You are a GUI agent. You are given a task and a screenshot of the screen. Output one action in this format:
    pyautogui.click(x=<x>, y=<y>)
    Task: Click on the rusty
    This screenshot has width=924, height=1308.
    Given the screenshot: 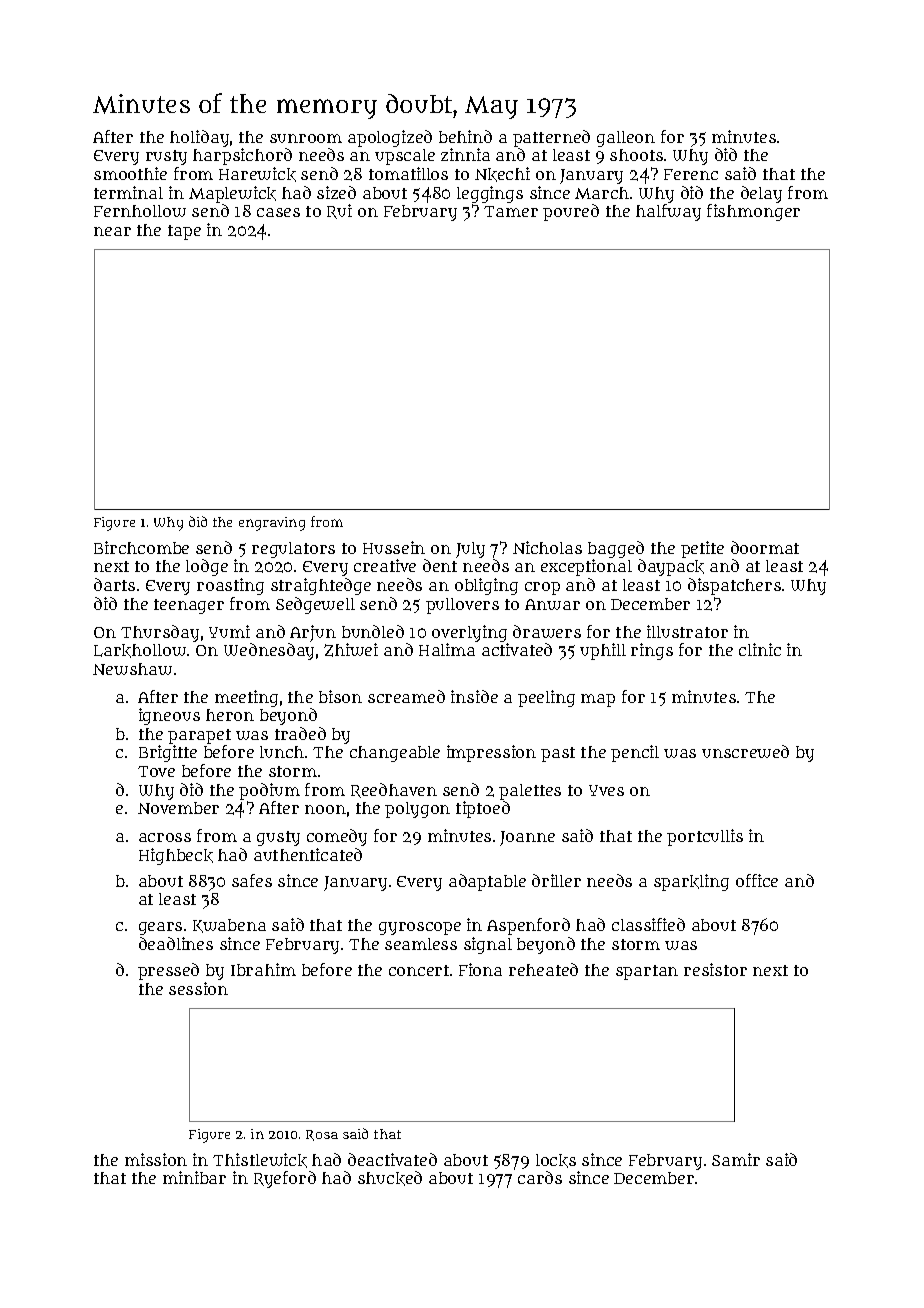 What is the action you would take?
    pyautogui.click(x=166, y=157)
